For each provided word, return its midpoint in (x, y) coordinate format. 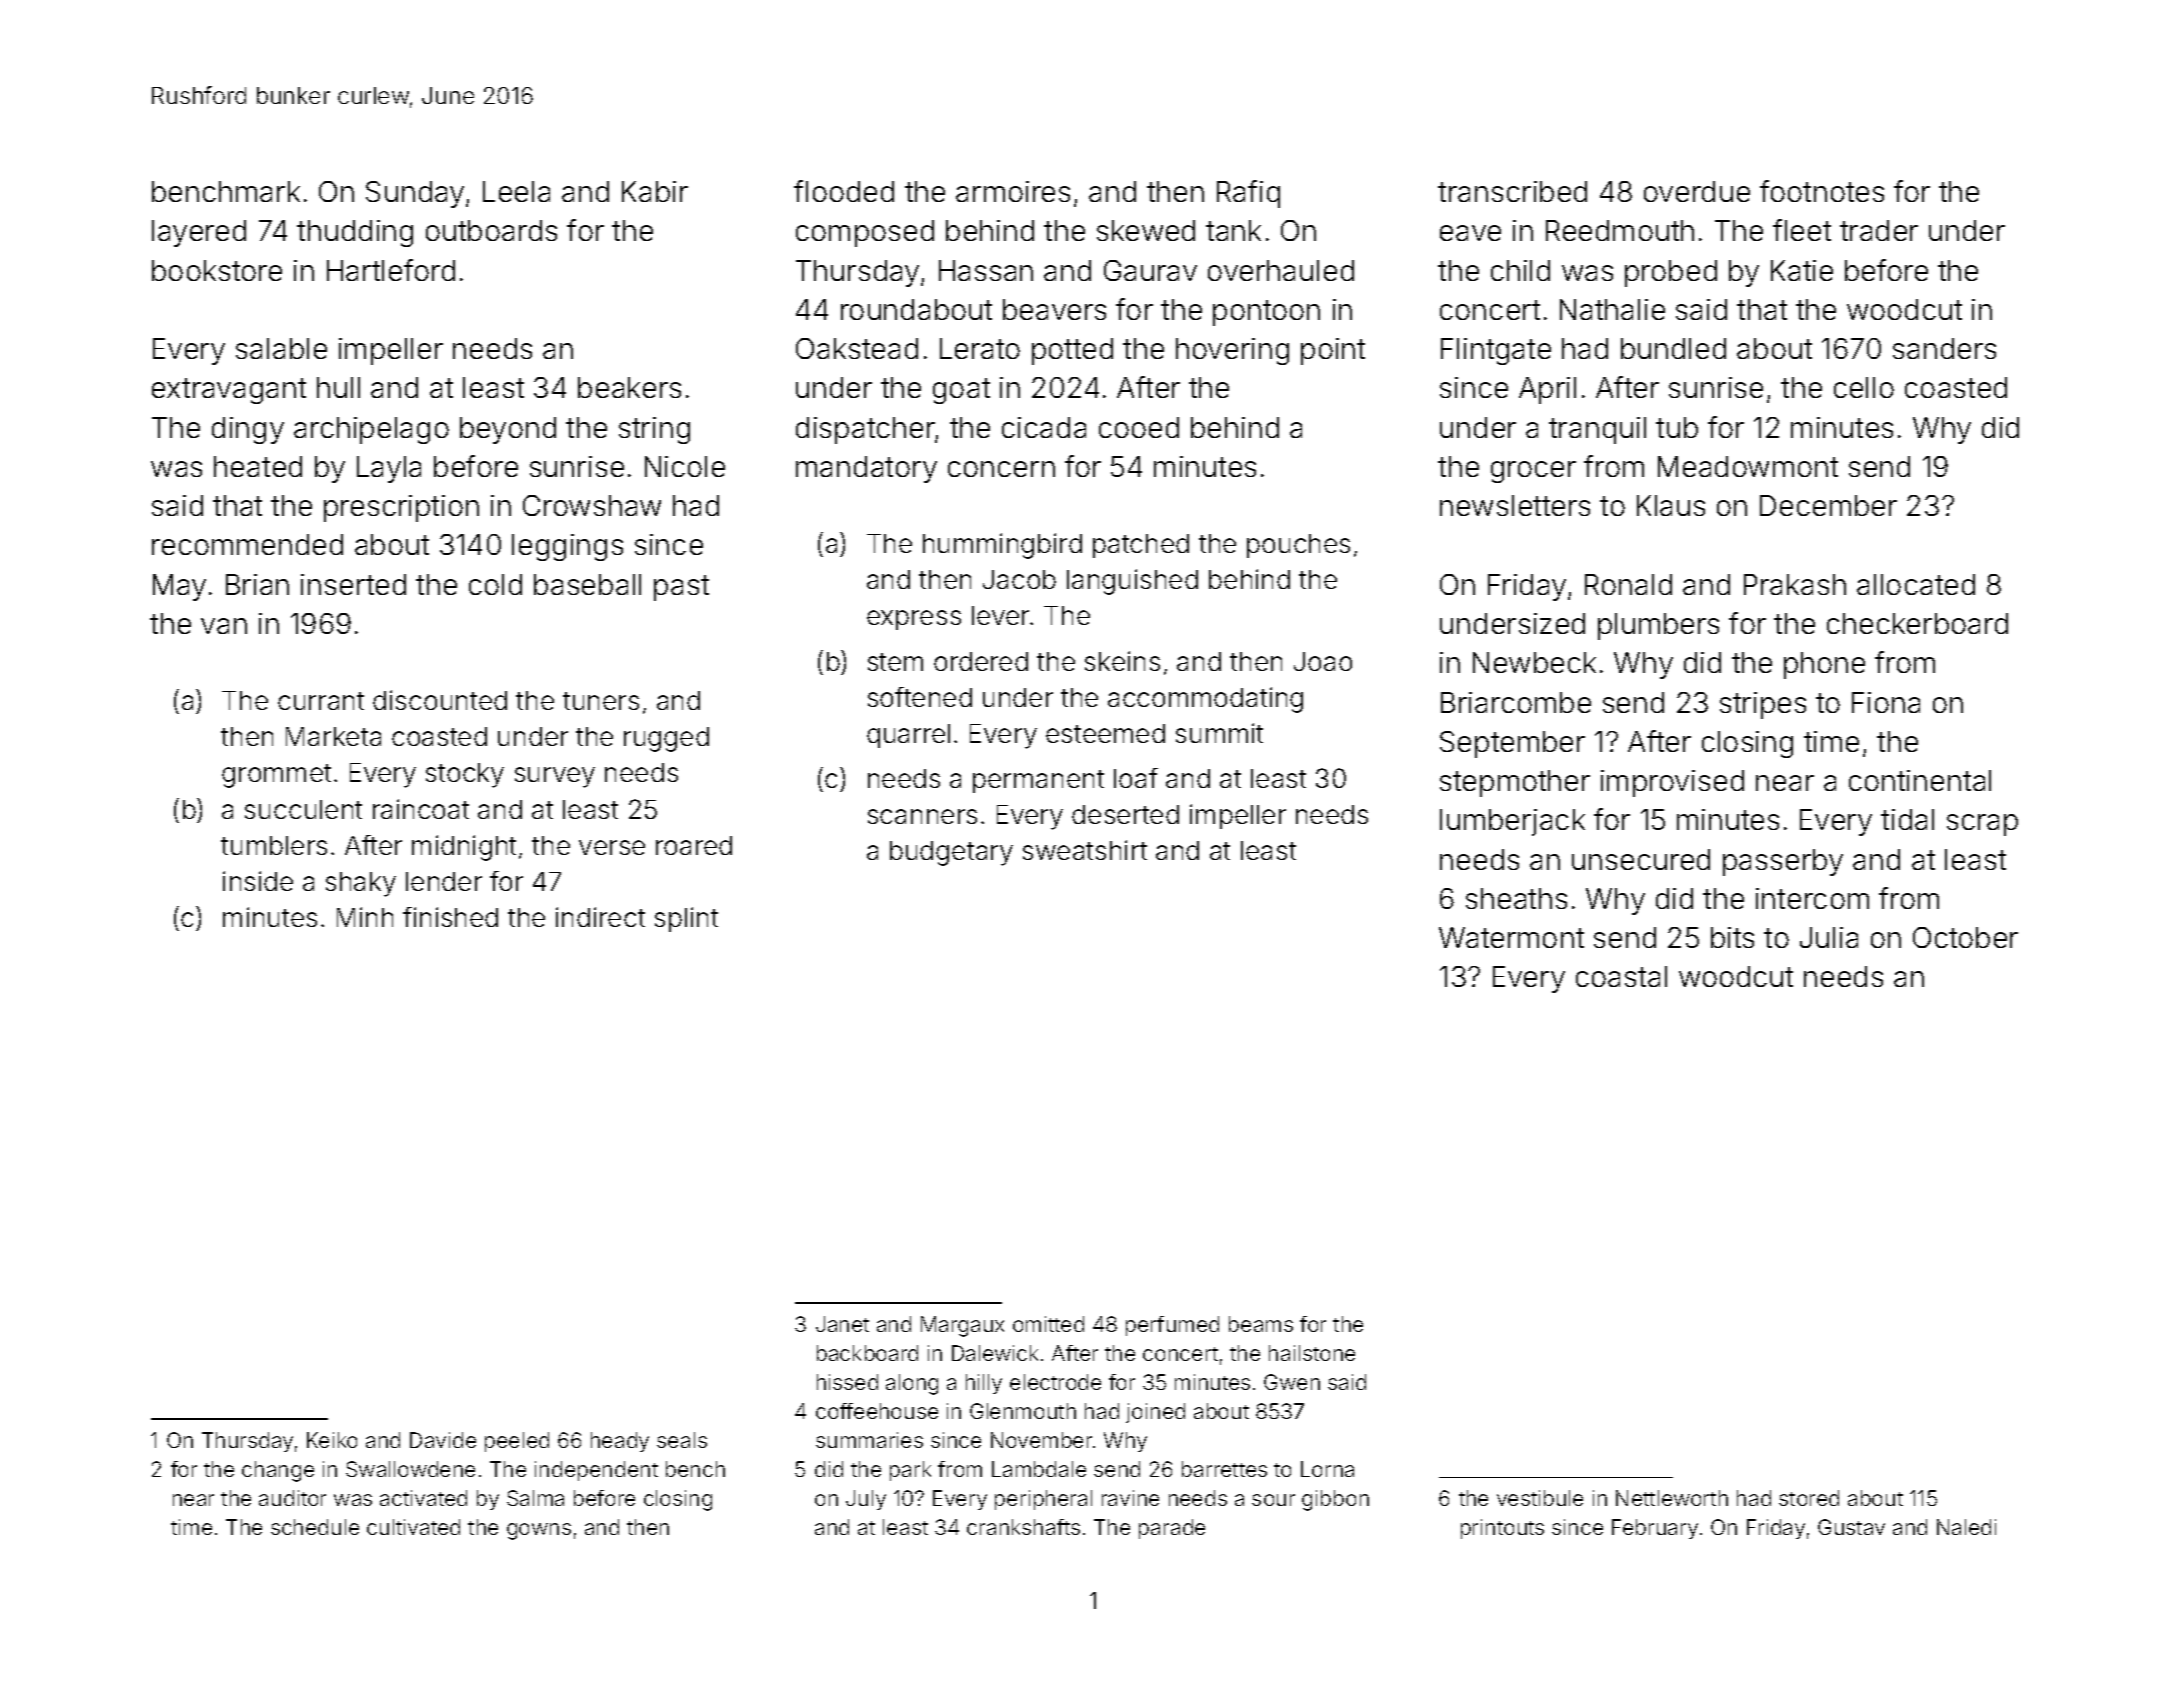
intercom (1812, 898)
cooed (1139, 427)
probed (1671, 273)
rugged (666, 739)
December (1828, 505)
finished (450, 917)
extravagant (229, 391)
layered (199, 233)
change (278, 1471)
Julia (1829, 937)
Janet (842, 1324)
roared (694, 845)
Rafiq (1248, 194)
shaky (361, 884)
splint (686, 919)
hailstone (1312, 1353)
